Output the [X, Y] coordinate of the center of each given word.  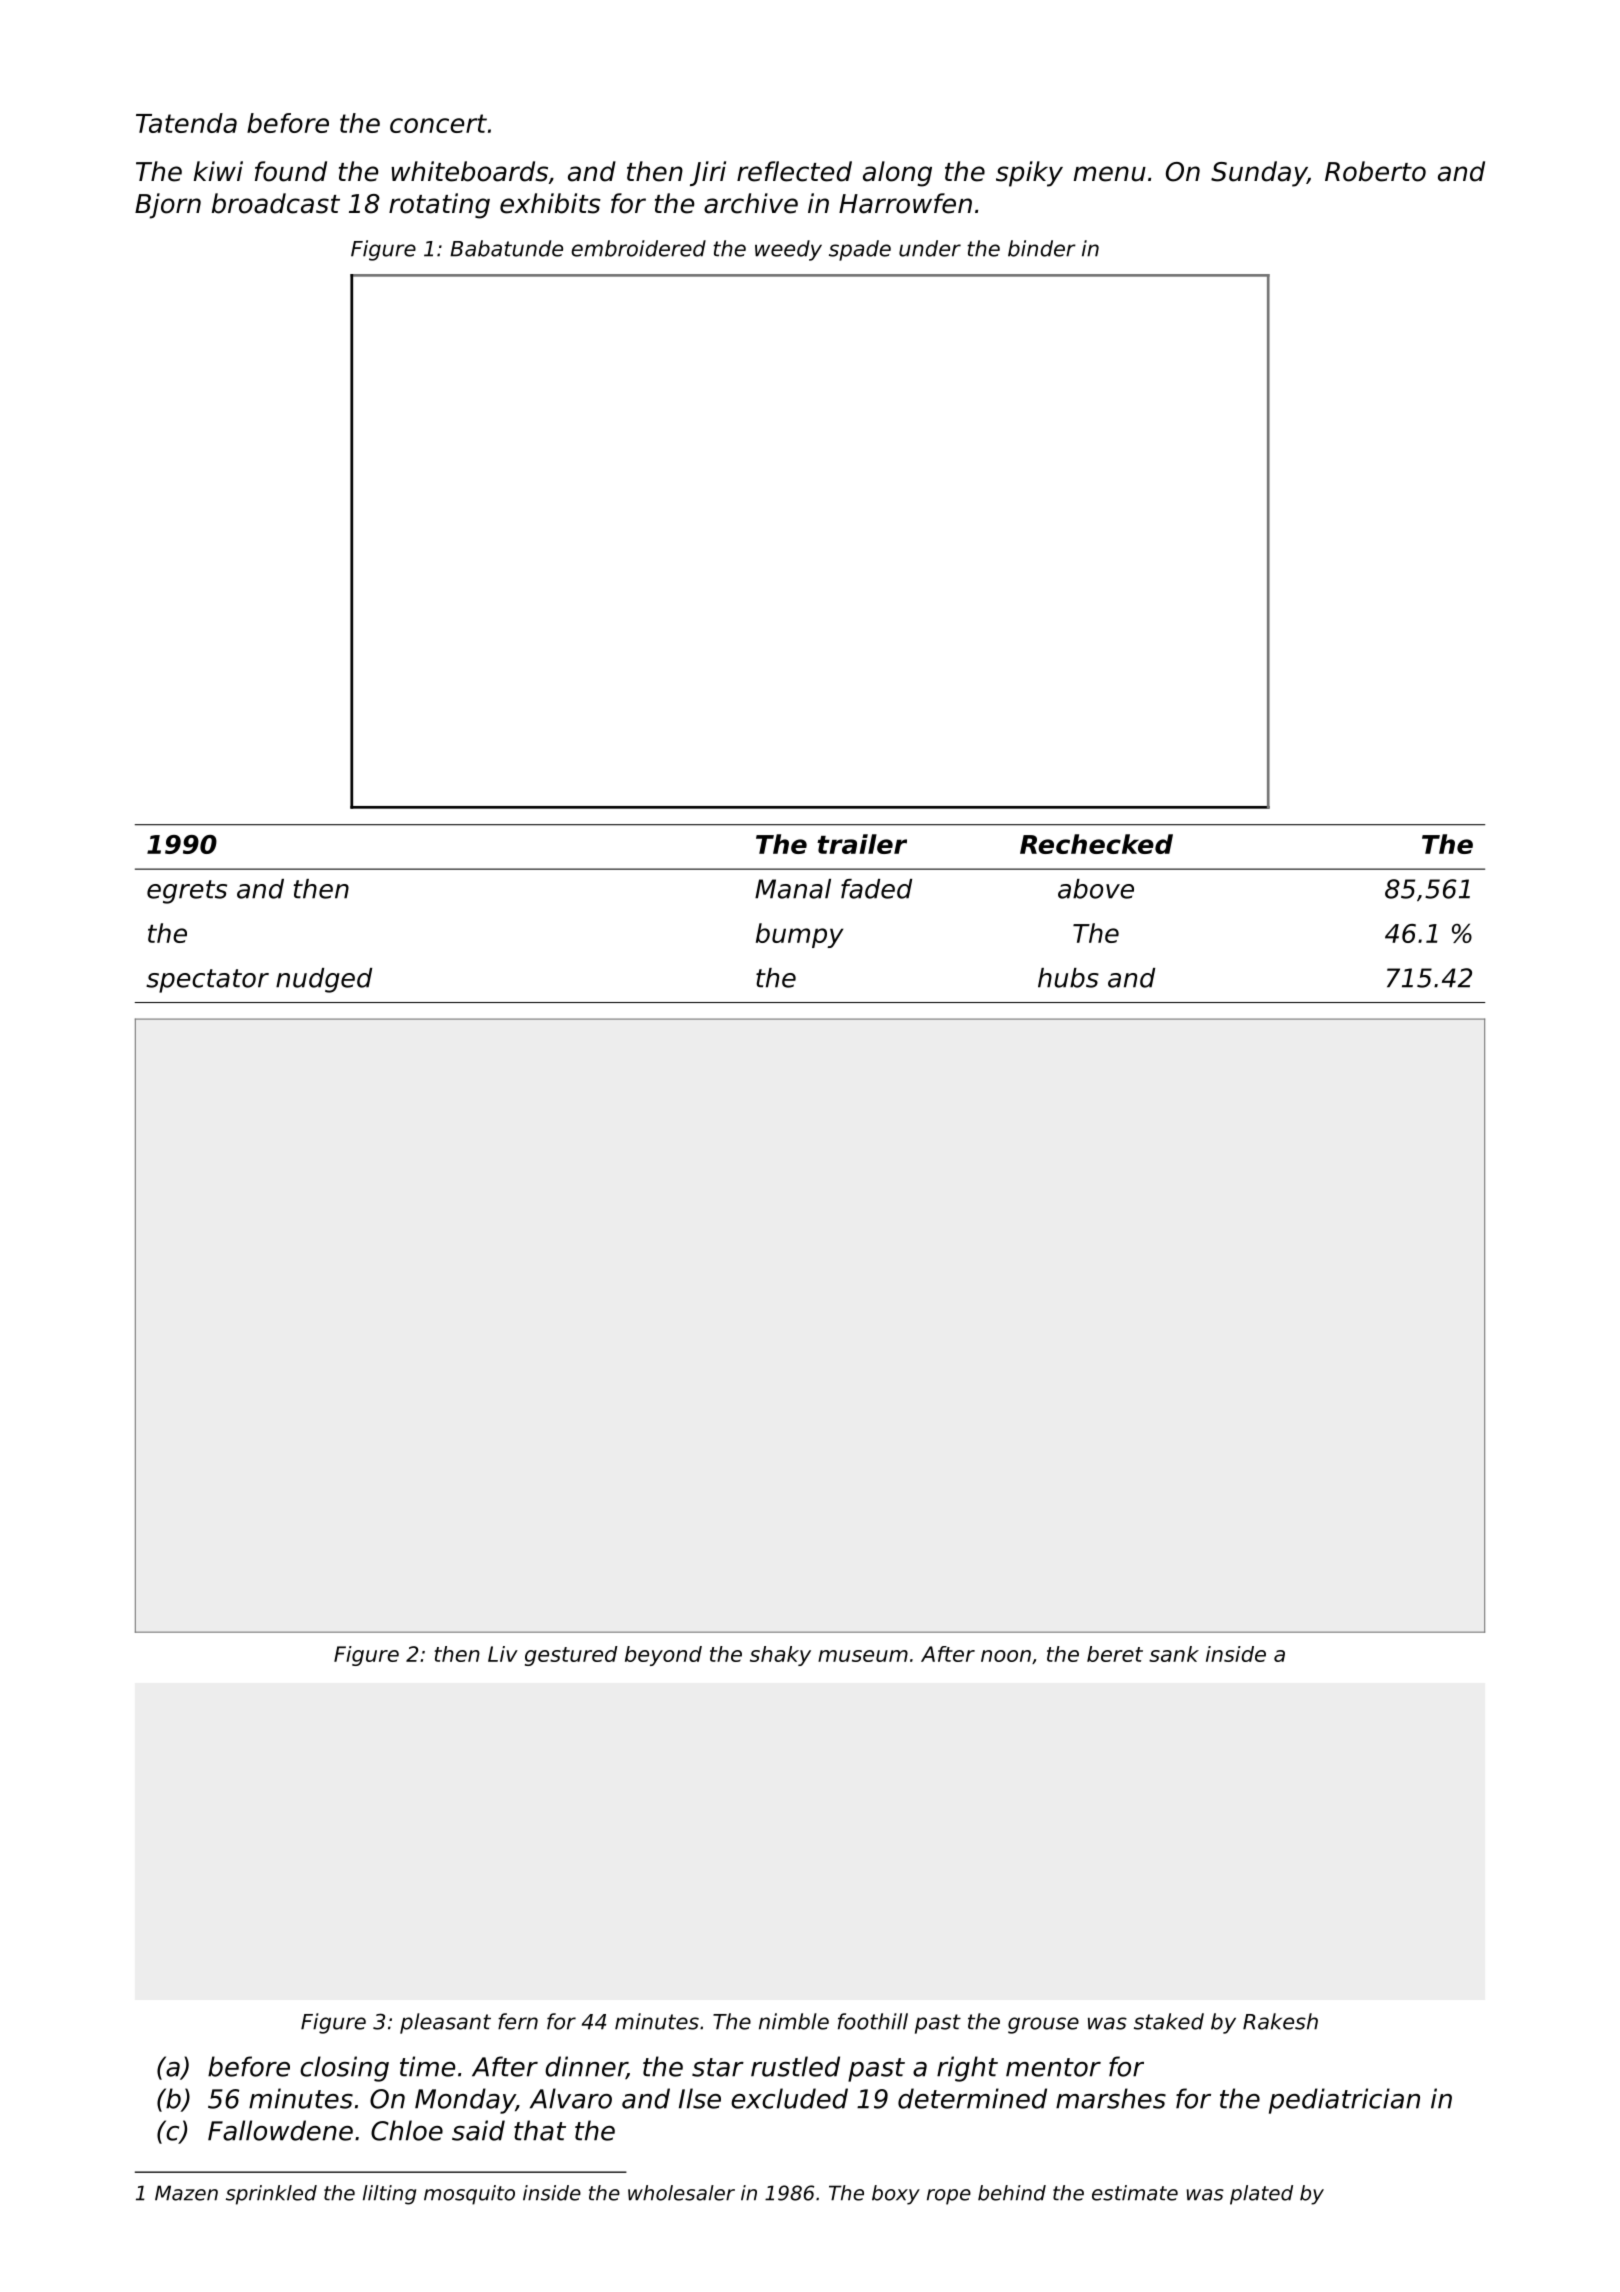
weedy [788, 250]
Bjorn [168, 206]
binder [1042, 248]
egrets [187, 892]
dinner [586, 2067]
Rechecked [1096, 844]
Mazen [186, 2193]
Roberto [1375, 171]
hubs [1068, 978]
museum [863, 1656]
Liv [503, 1654]
